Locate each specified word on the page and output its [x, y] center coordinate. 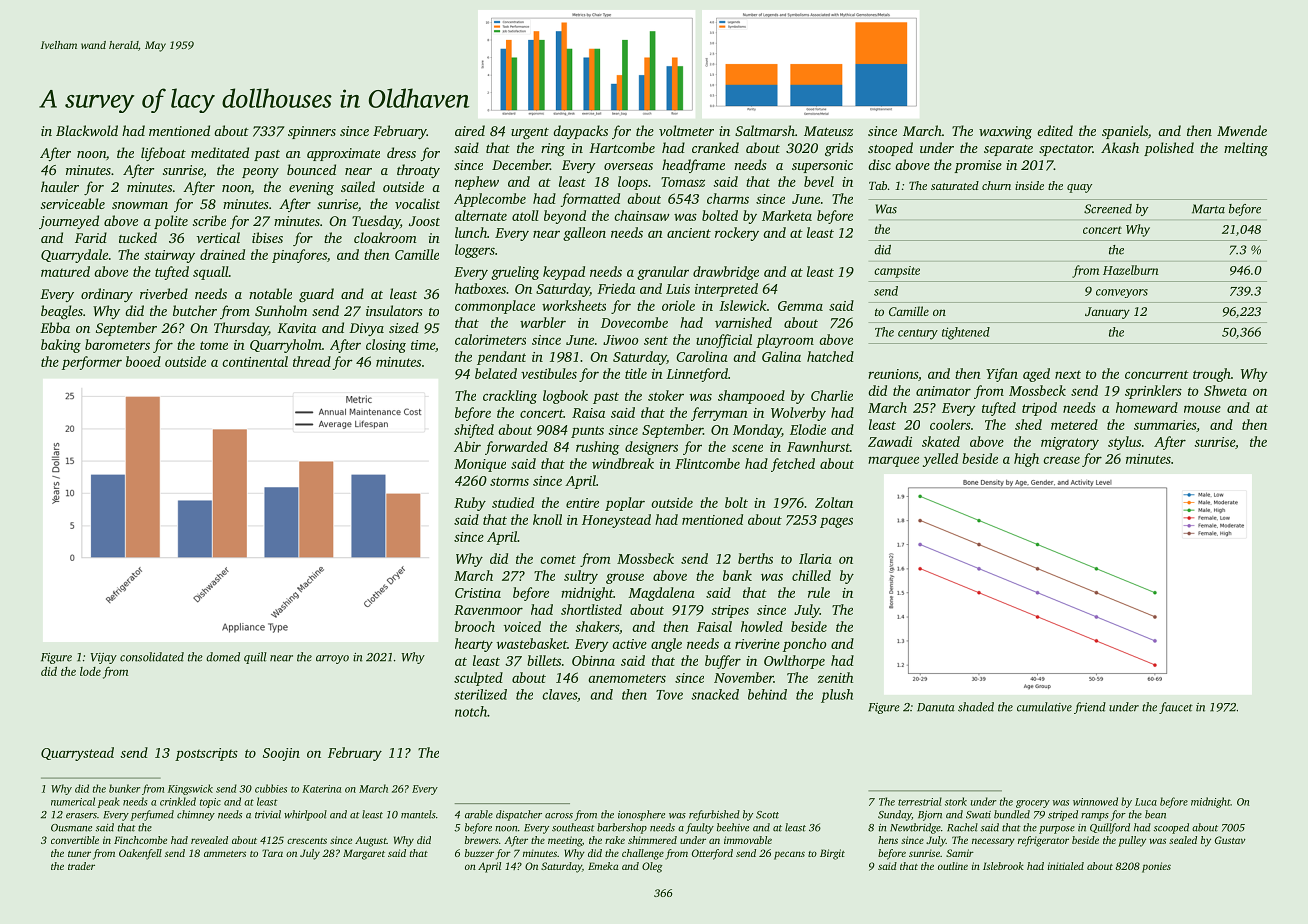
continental [255, 361]
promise [978, 166]
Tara [272, 853]
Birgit [832, 854]
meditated [220, 152]
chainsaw [642, 215]
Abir [467, 446]
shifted [474, 431]
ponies [1156, 867]
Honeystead [616, 521]
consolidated [152, 657]
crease [1061, 460]
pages [836, 522]
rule [819, 592]
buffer [723, 662]
